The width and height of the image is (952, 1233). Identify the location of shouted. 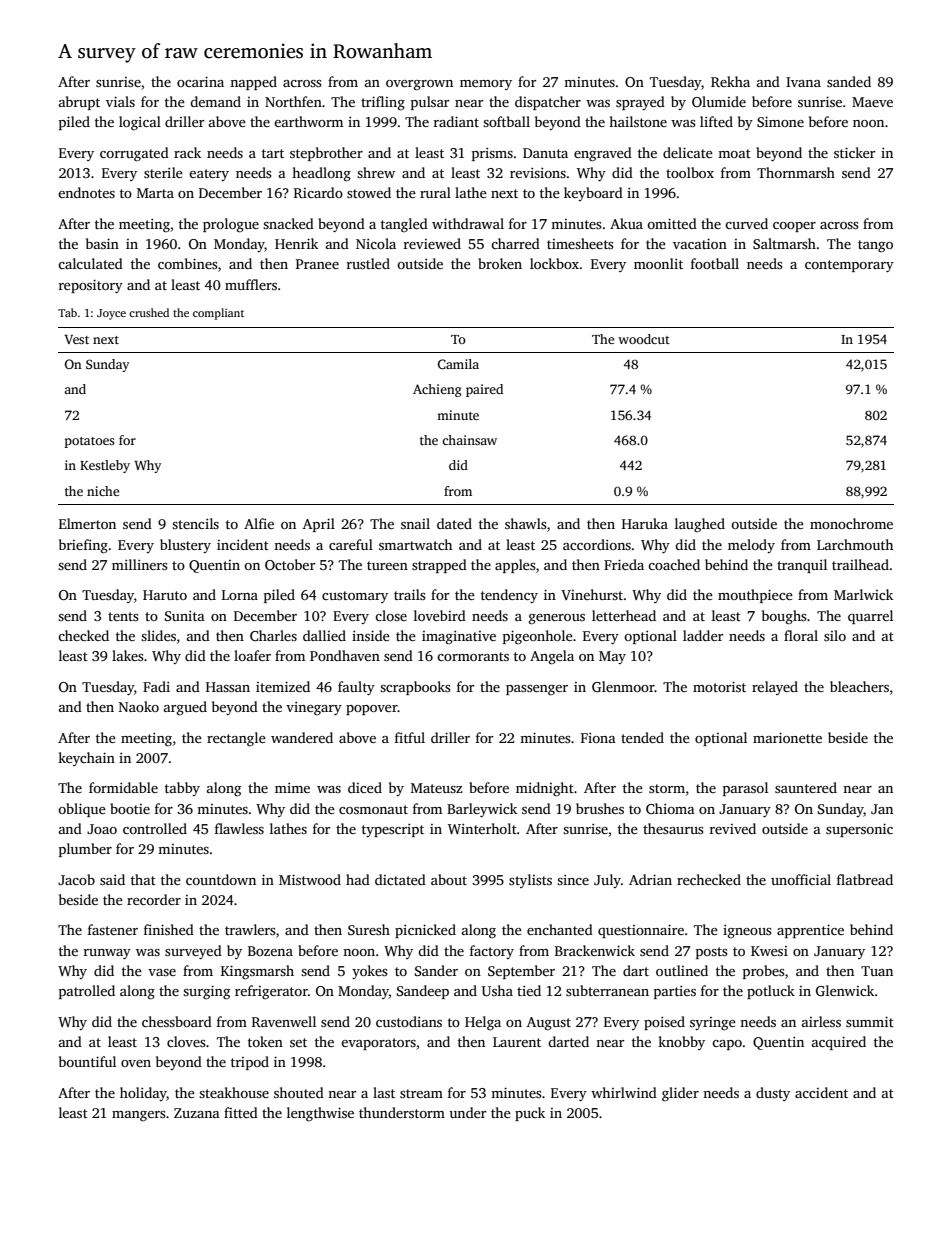
(299, 1092).
